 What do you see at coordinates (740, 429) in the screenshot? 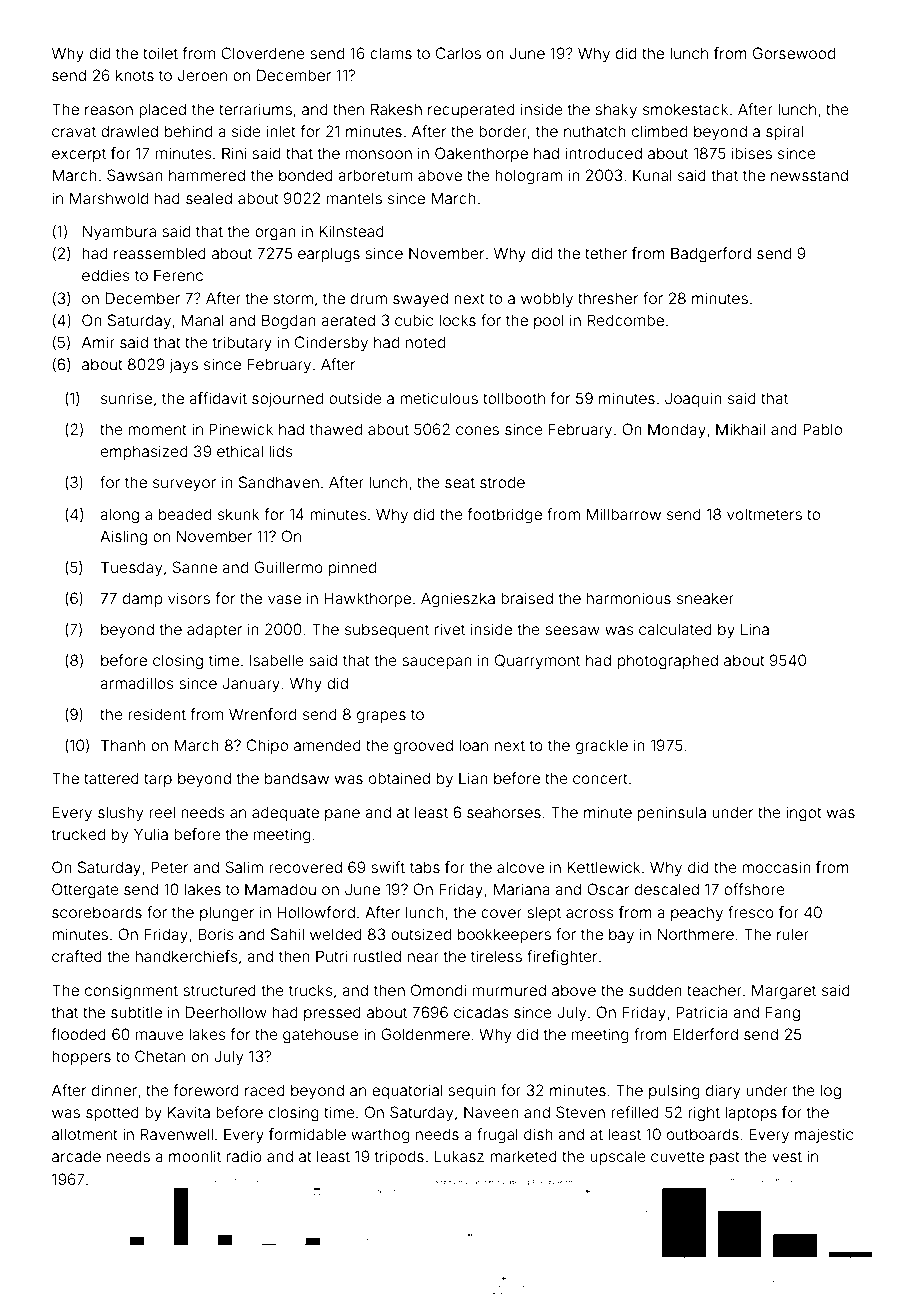
I see `Mikhail` at bounding box center [740, 429].
